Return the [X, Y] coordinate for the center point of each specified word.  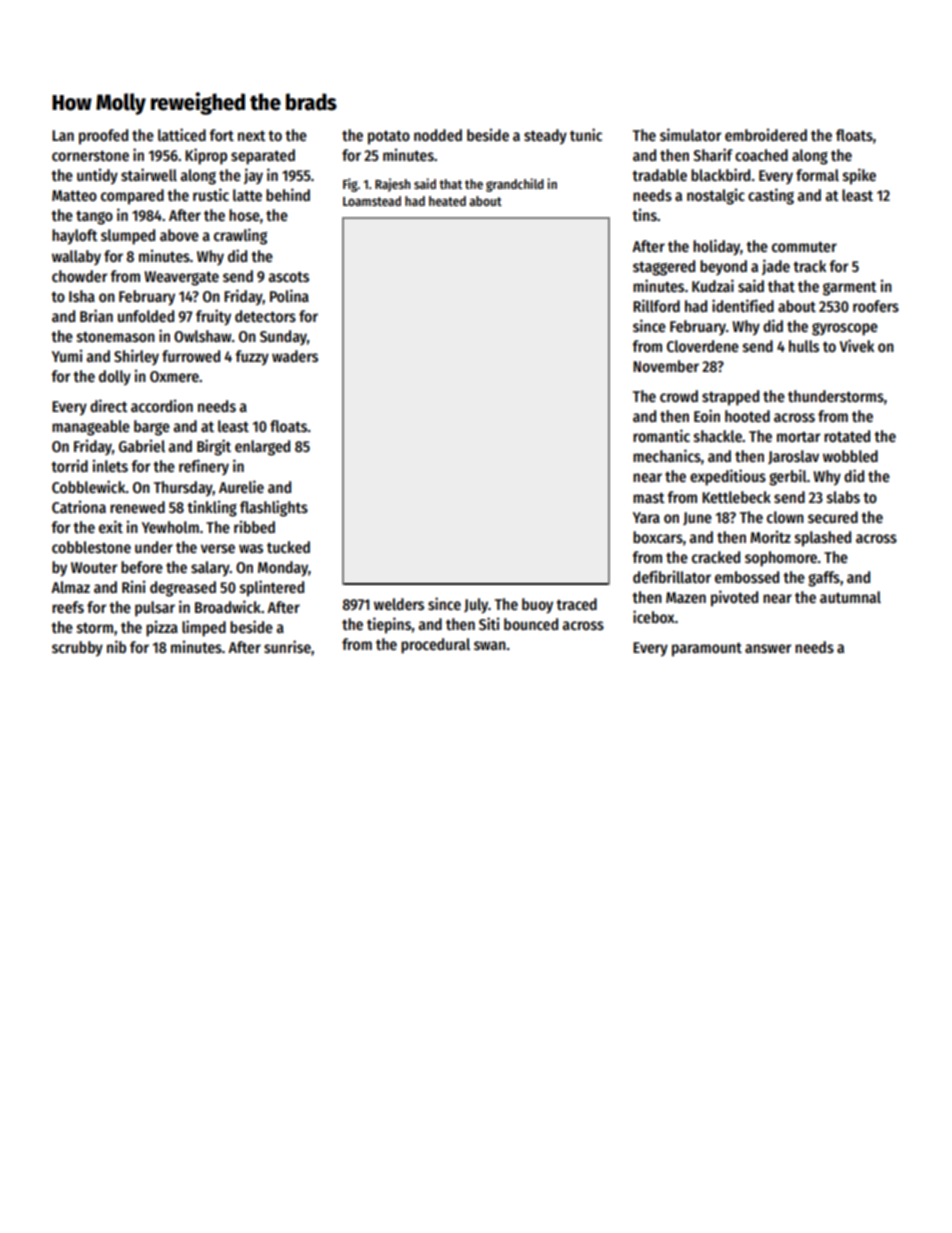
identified [743, 305]
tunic [586, 134]
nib [116, 646]
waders [295, 356]
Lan [63, 135]
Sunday [283, 337]
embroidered [766, 134]
